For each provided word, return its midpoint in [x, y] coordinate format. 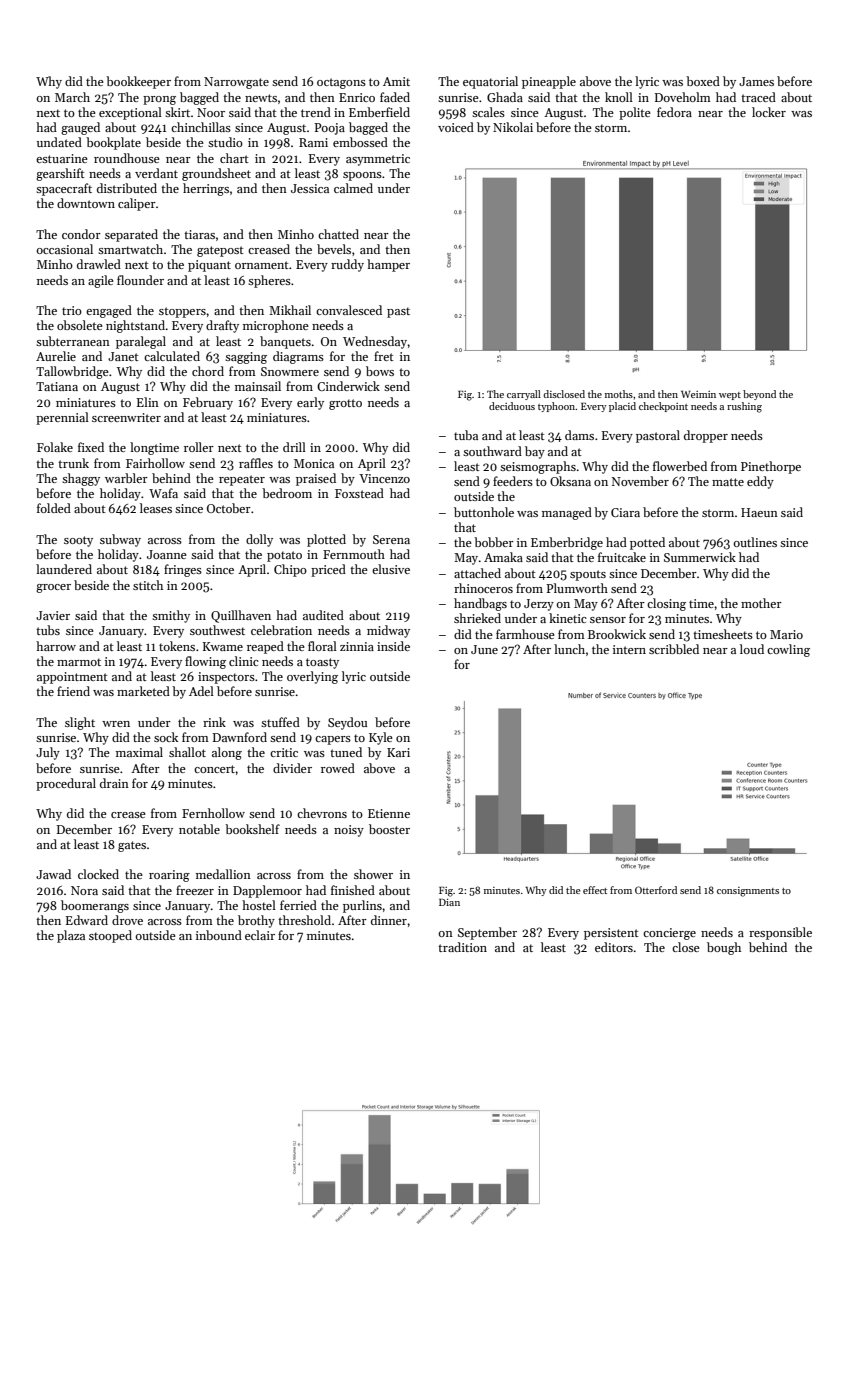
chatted [338, 234]
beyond [759, 395]
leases [156, 508]
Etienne [389, 813]
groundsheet [216, 174]
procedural [66, 784]
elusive [391, 569]
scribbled [674, 649]
